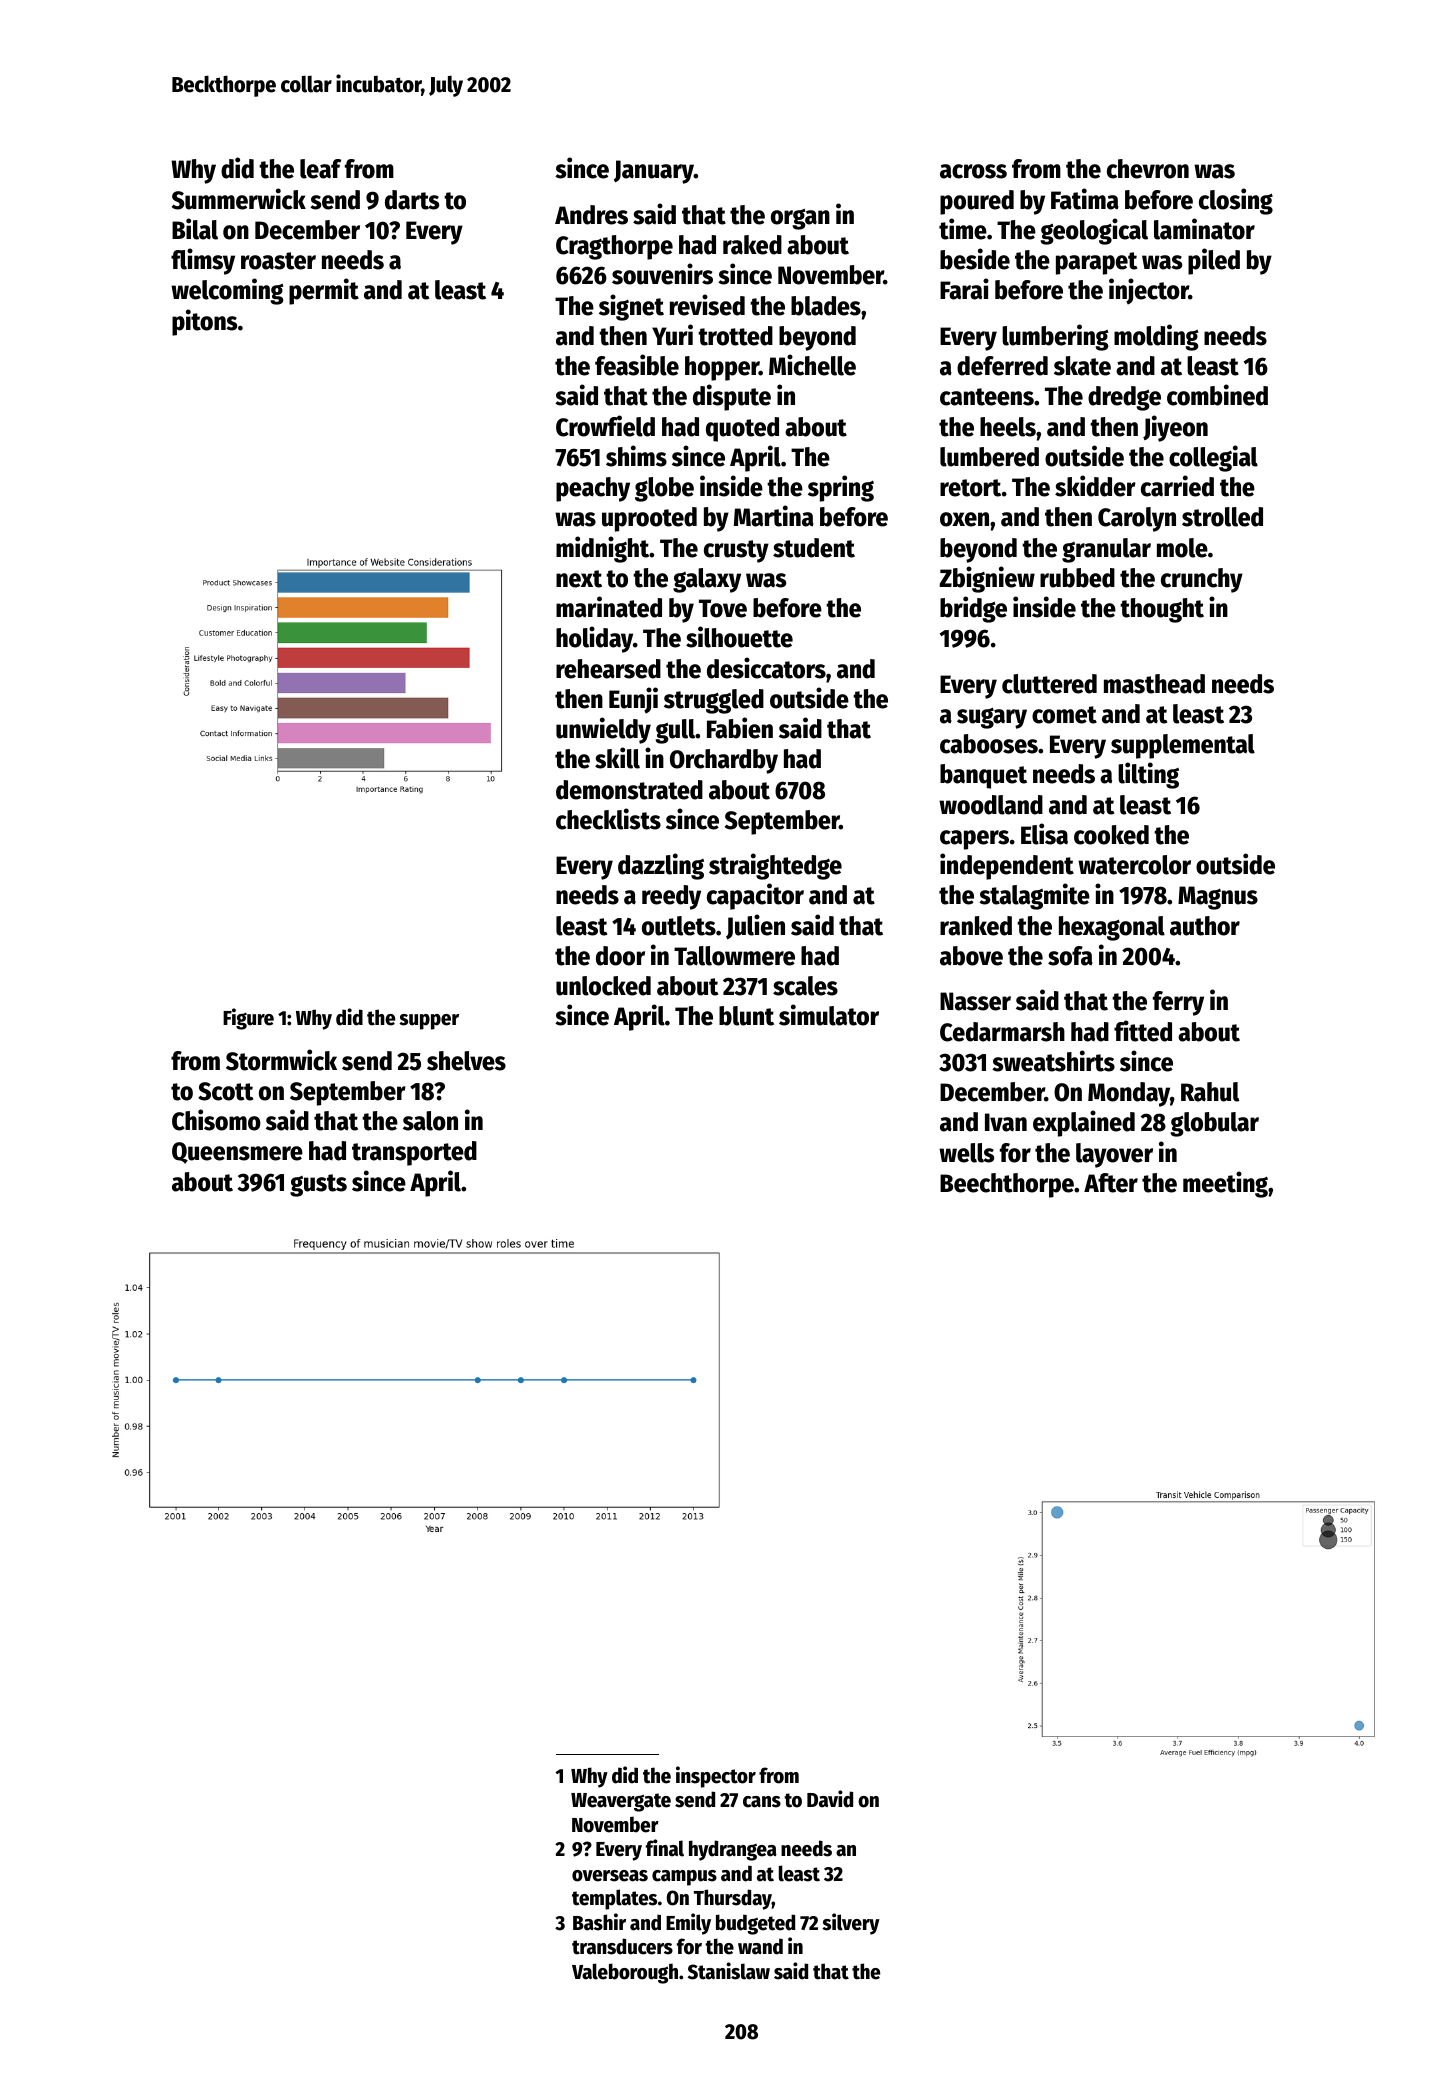 This screenshot has height=2100, width=1450. Describe the element at coordinates (239, 199) in the screenshot. I see `Summerwick` at that location.
